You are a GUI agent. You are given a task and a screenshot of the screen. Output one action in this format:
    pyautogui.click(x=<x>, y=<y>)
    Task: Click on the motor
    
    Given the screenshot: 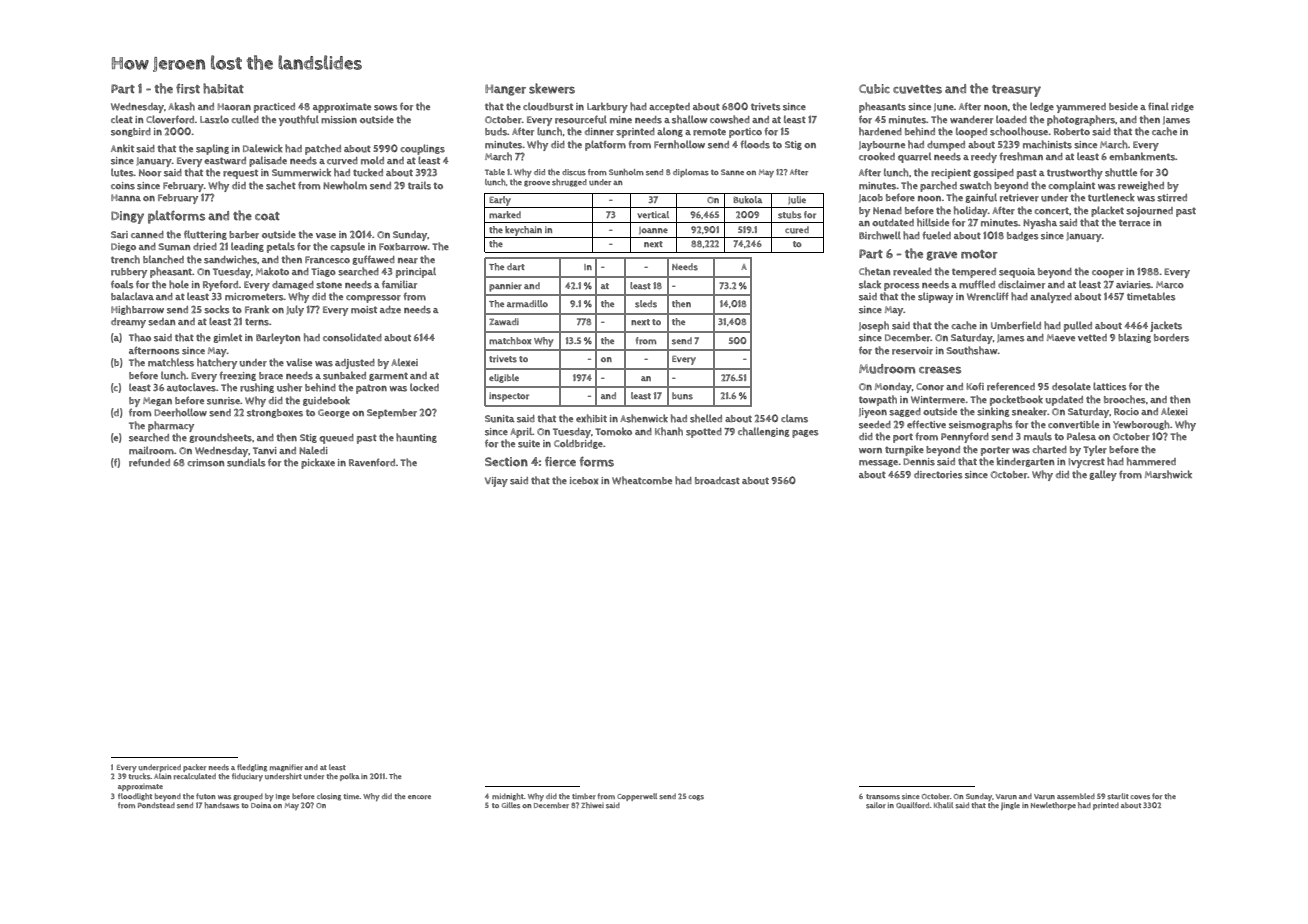 What is the action you would take?
    pyautogui.click(x=979, y=254)
